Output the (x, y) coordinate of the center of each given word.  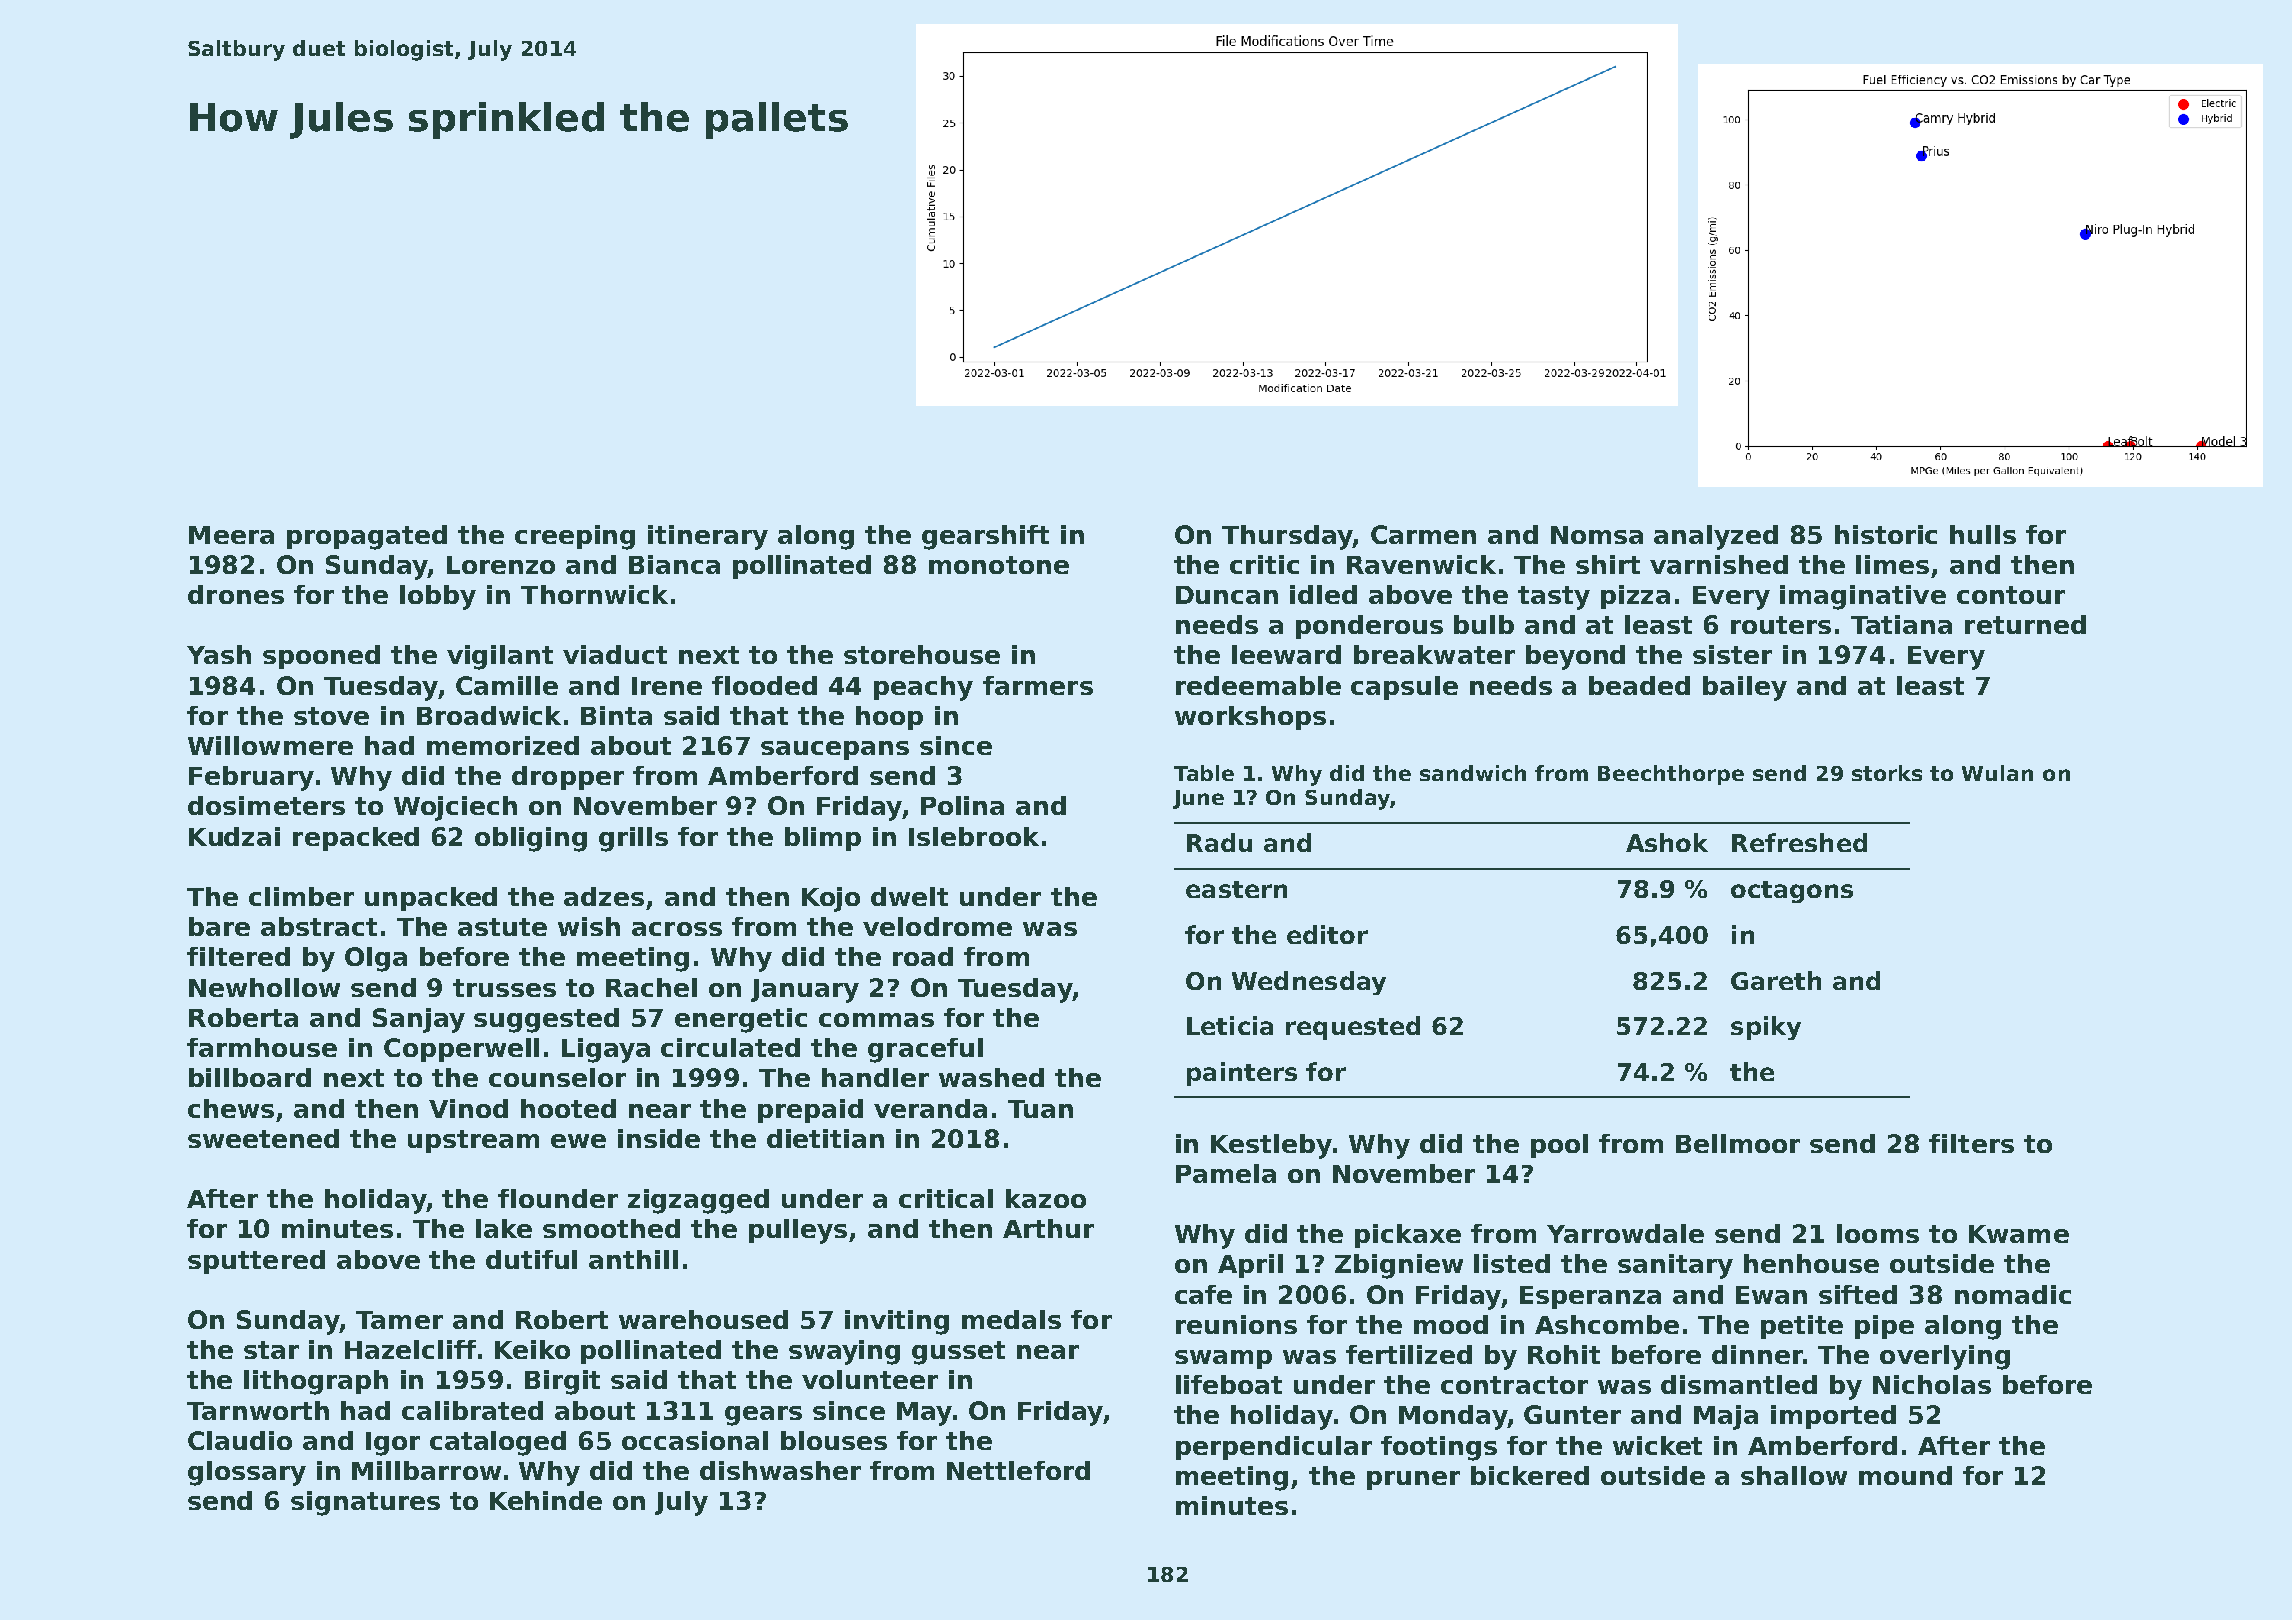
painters (1242, 1074)
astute (502, 927)
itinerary (708, 537)
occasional (695, 1440)
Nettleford (1018, 1470)
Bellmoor (1738, 1143)
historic (1886, 534)
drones (236, 594)
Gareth (1776, 980)
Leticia (1230, 1025)
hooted (568, 1108)
